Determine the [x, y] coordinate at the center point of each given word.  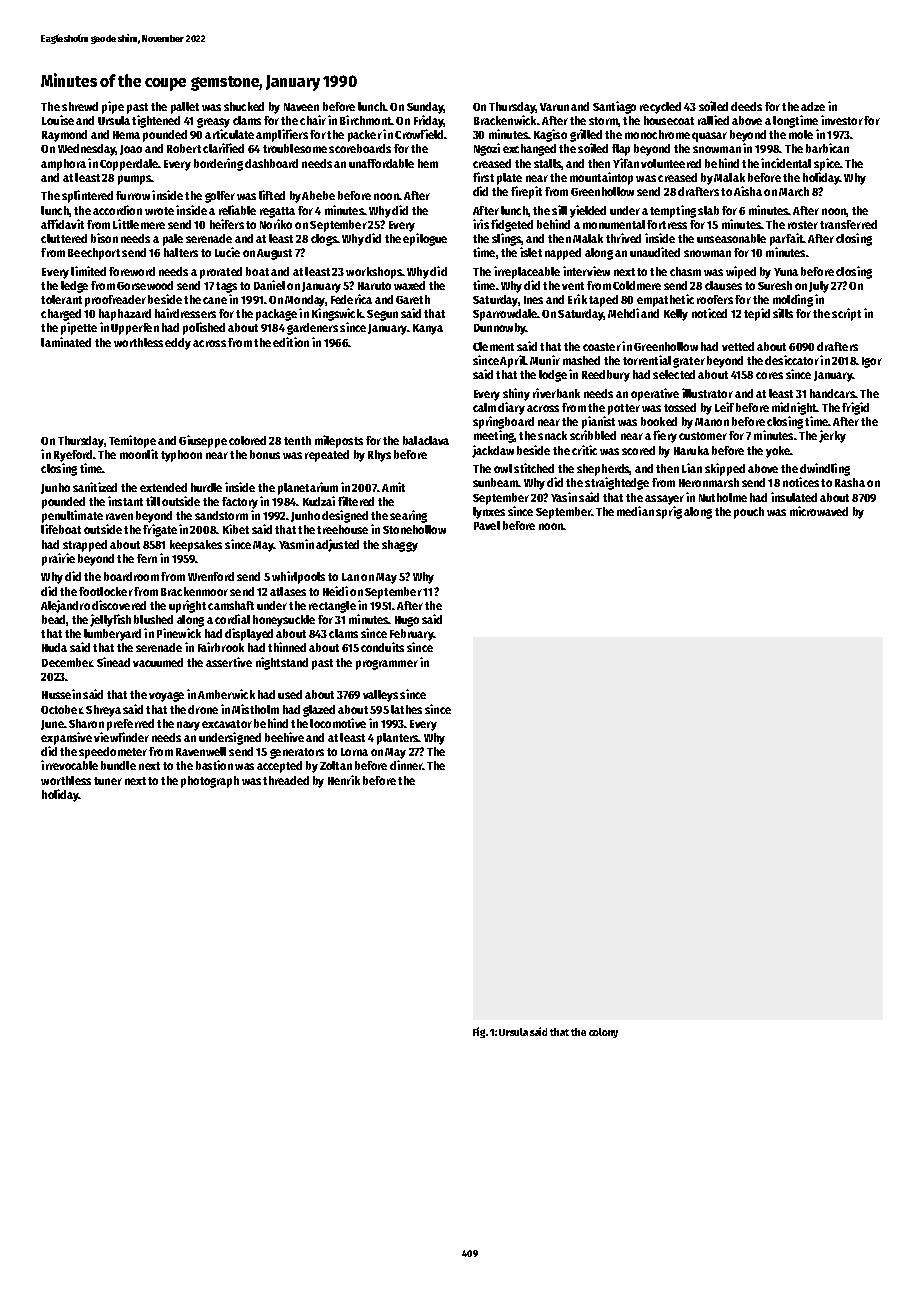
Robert [184, 148]
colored [247, 440]
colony [603, 1033]
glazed [319, 711]
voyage [166, 697]
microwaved [819, 511]
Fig [479, 1032]
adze [813, 106]
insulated [794, 497]
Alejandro [65, 606]
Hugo [407, 621]
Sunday [425, 108]
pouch [749, 513]
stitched [534, 468]
